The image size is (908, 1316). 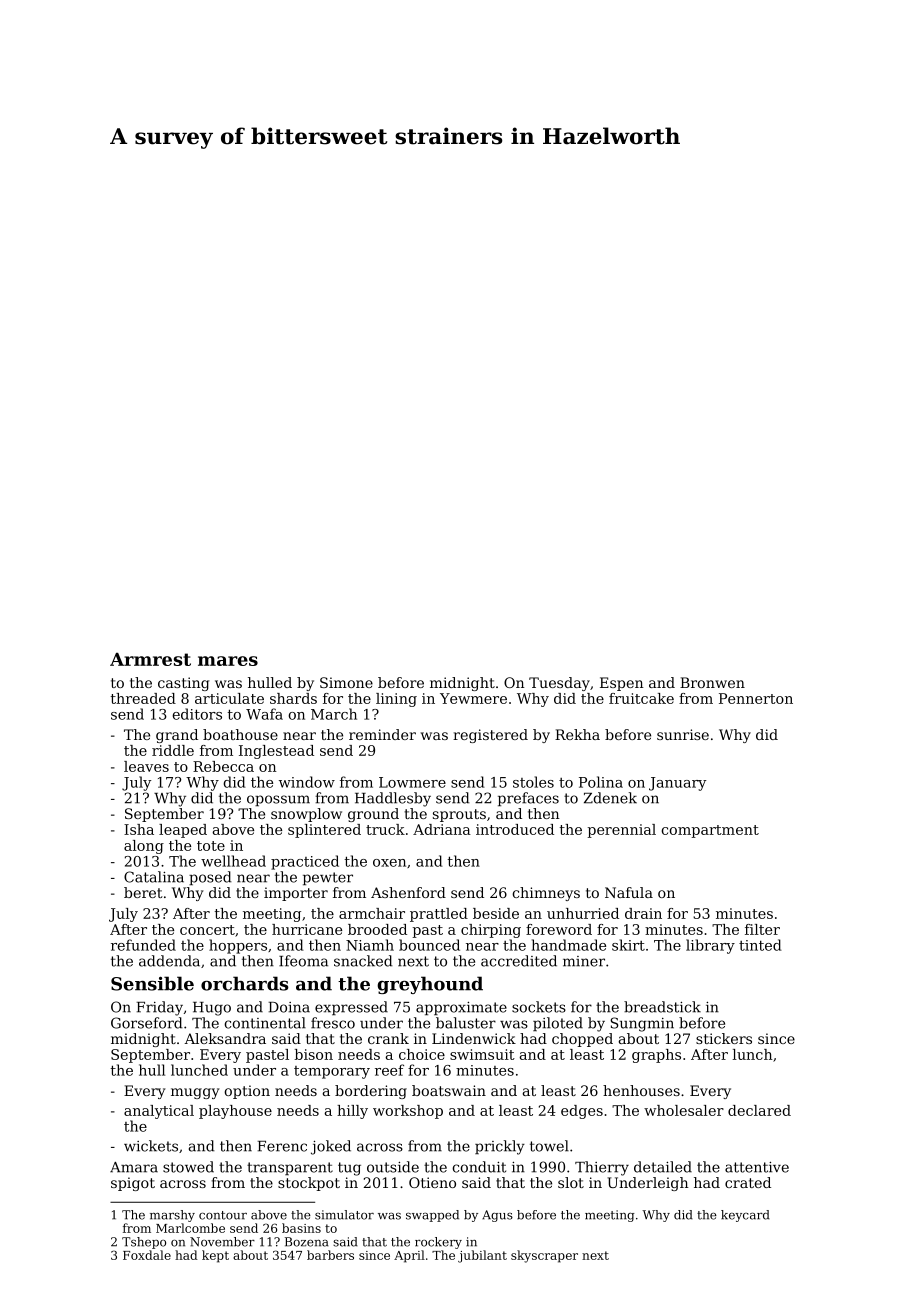 What do you see at coordinates (151, 1146) in the image?
I see `wickets` at bounding box center [151, 1146].
